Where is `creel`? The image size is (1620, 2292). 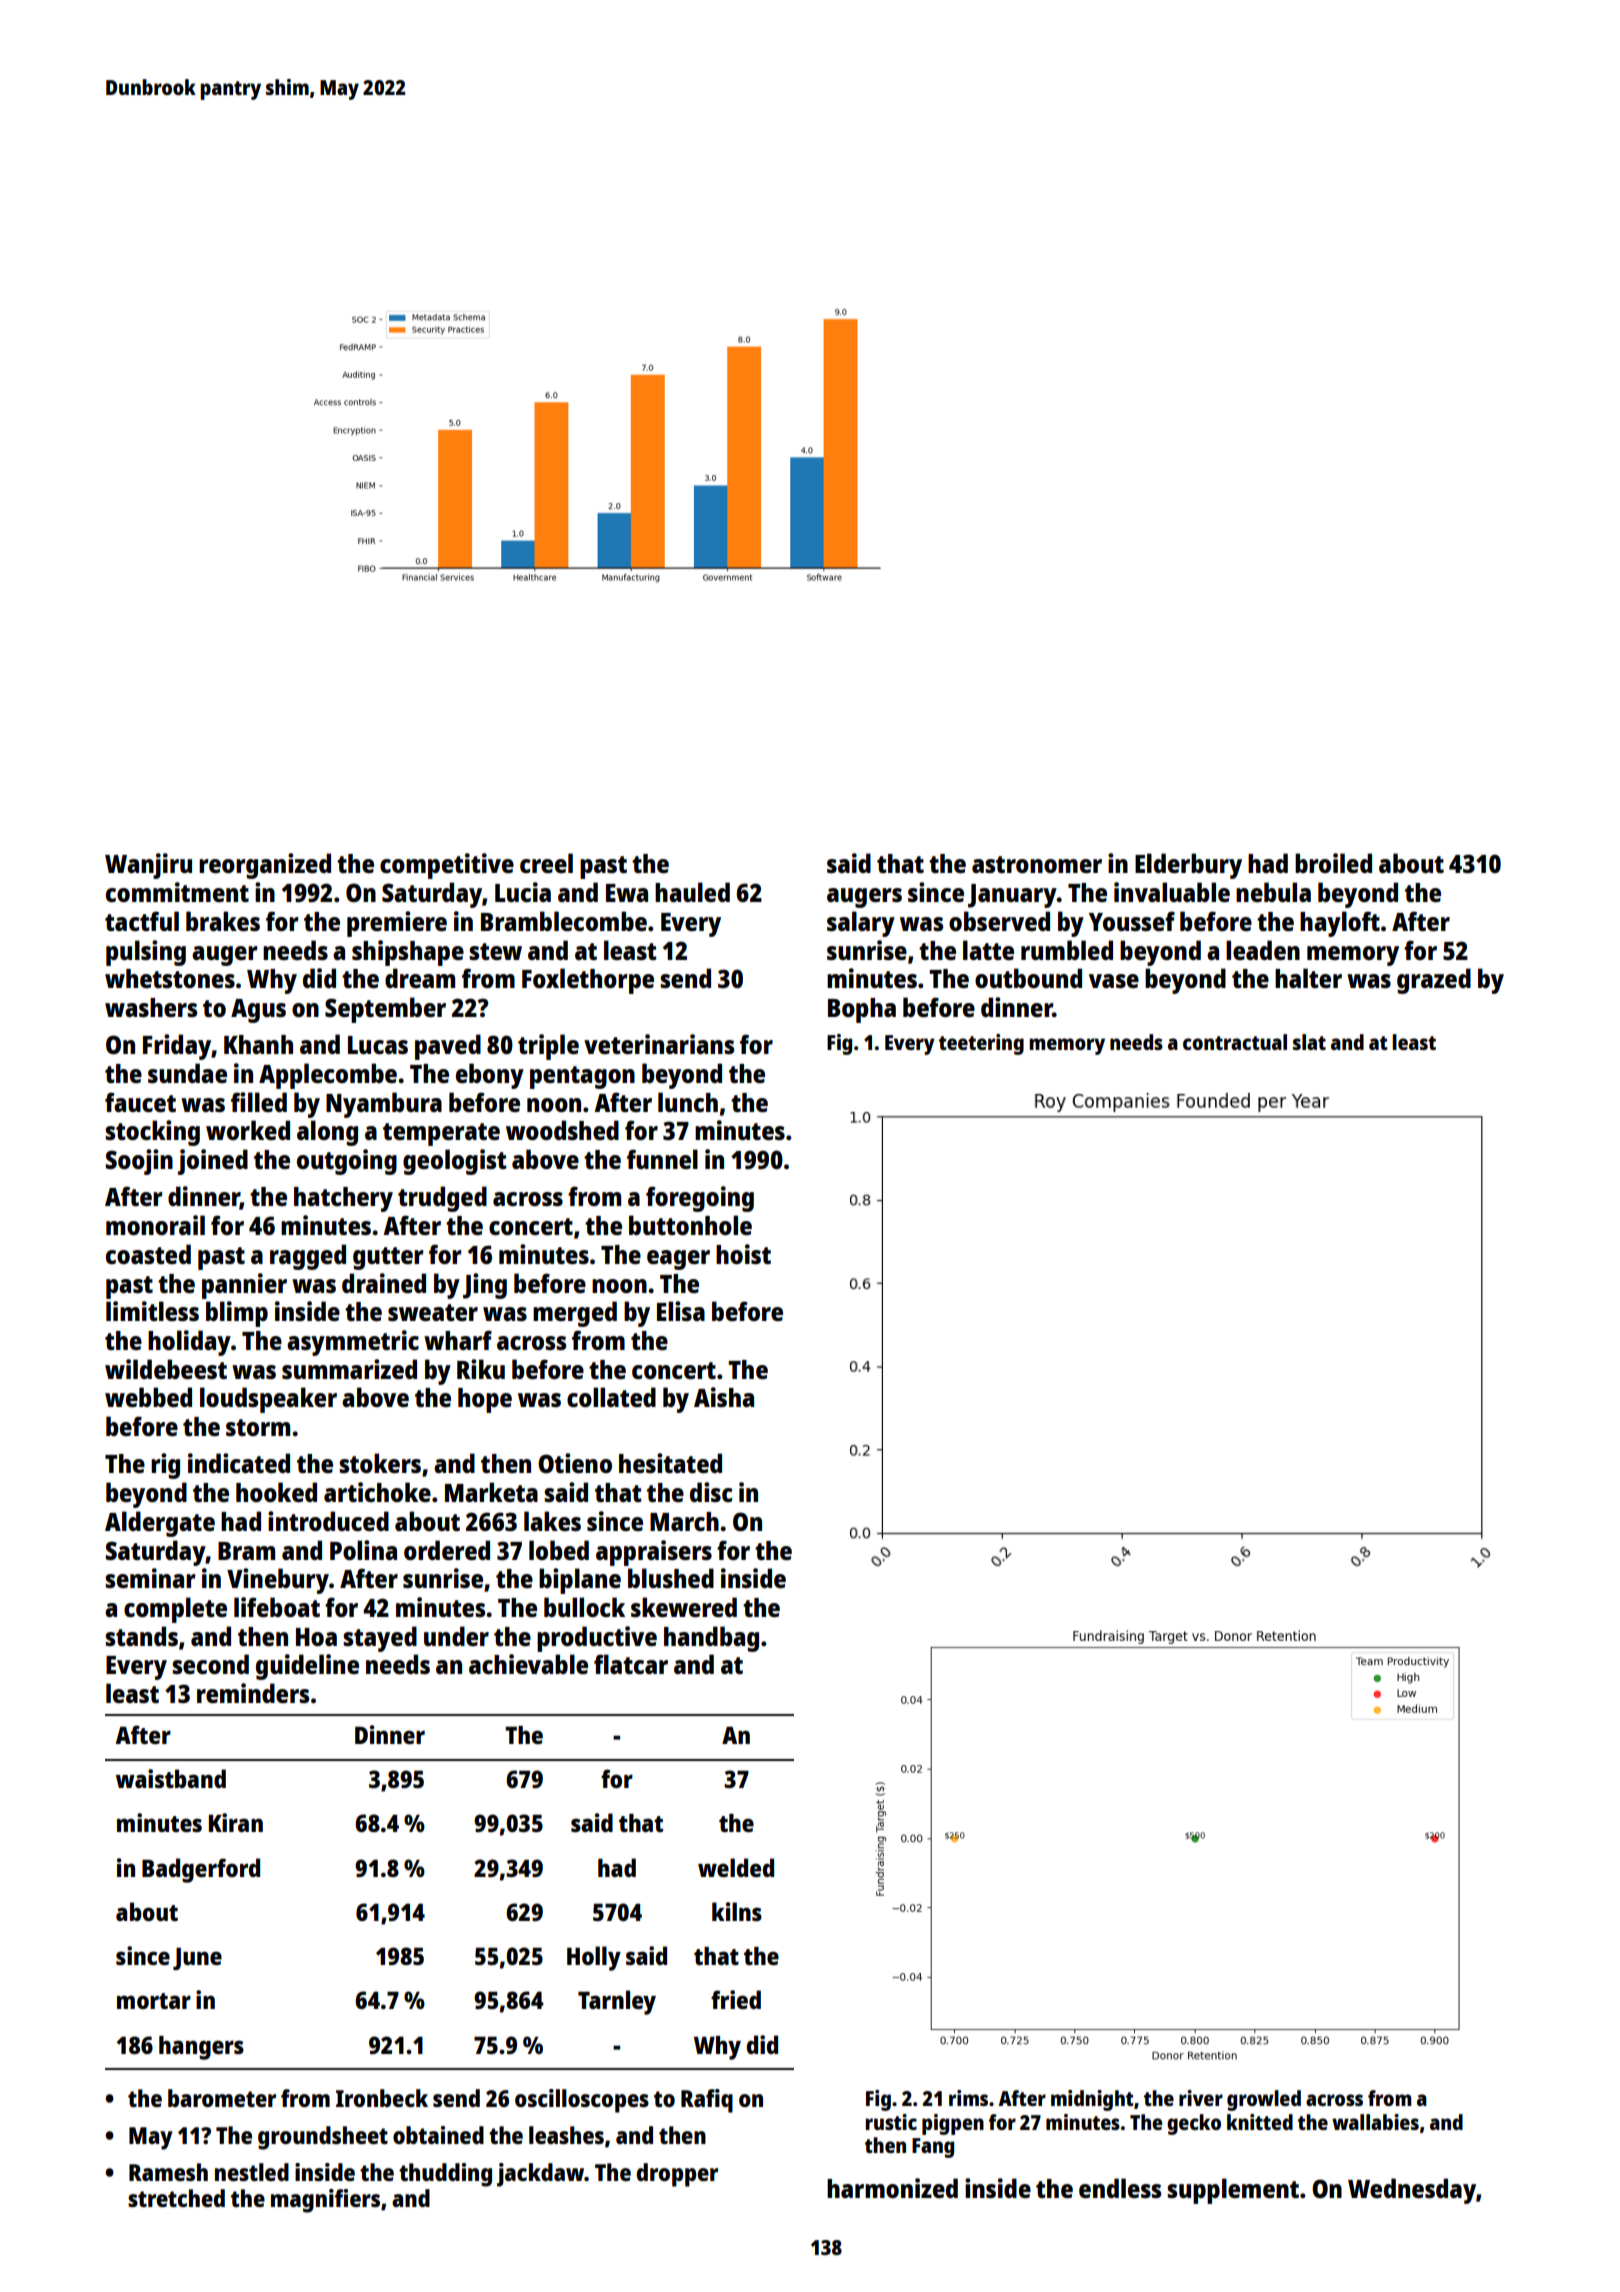
creel is located at coordinates (546, 863).
